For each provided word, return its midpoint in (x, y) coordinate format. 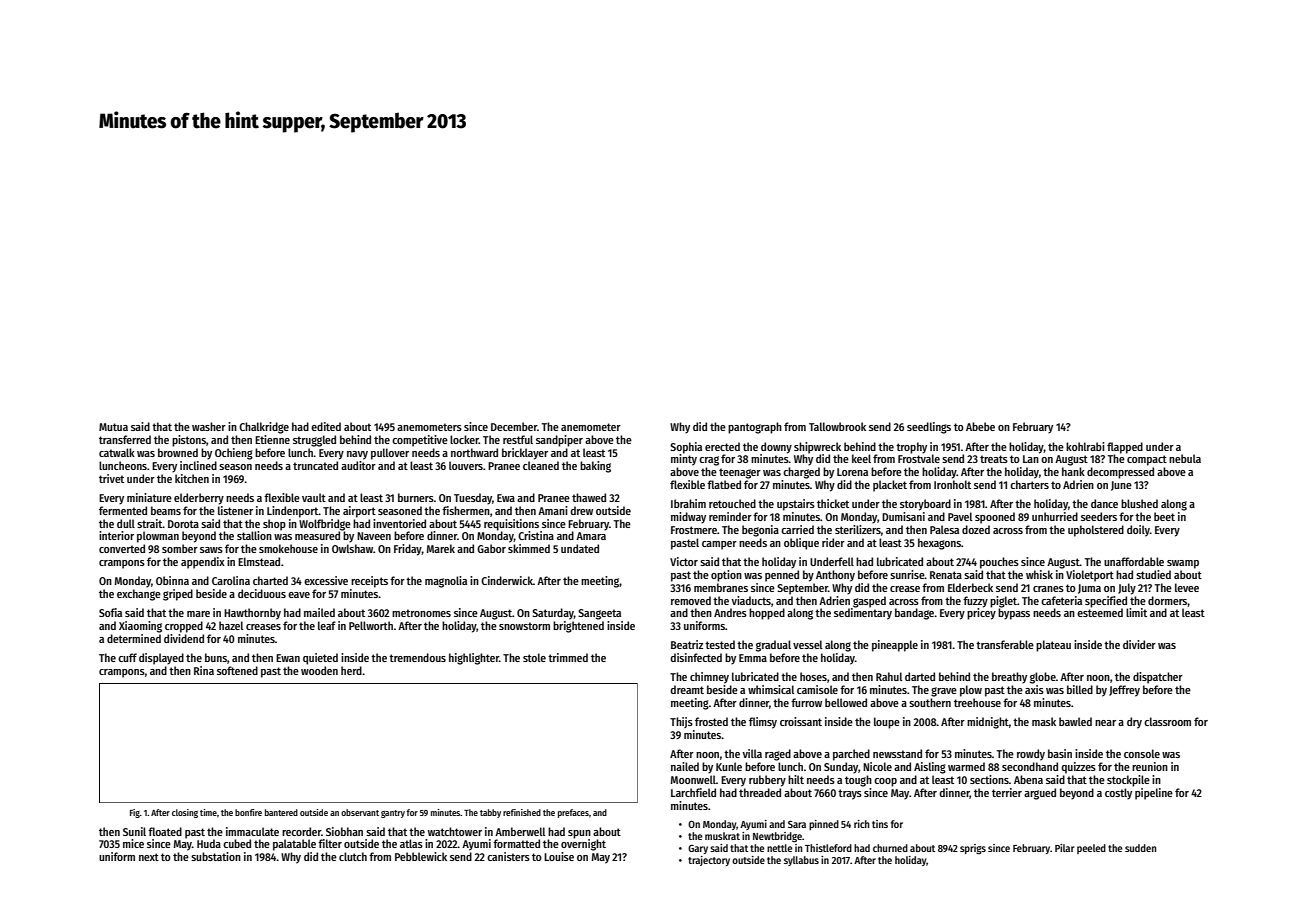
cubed (237, 843)
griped (178, 595)
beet (1164, 516)
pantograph (755, 428)
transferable (1005, 644)
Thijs (681, 722)
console (1142, 753)
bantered (281, 812)
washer (209, 426)
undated (580, 548)
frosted (711, 721)
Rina (204, 670)
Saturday (553, 614)
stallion (254, 535)
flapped (1125, 448)
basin (1060, 753)
